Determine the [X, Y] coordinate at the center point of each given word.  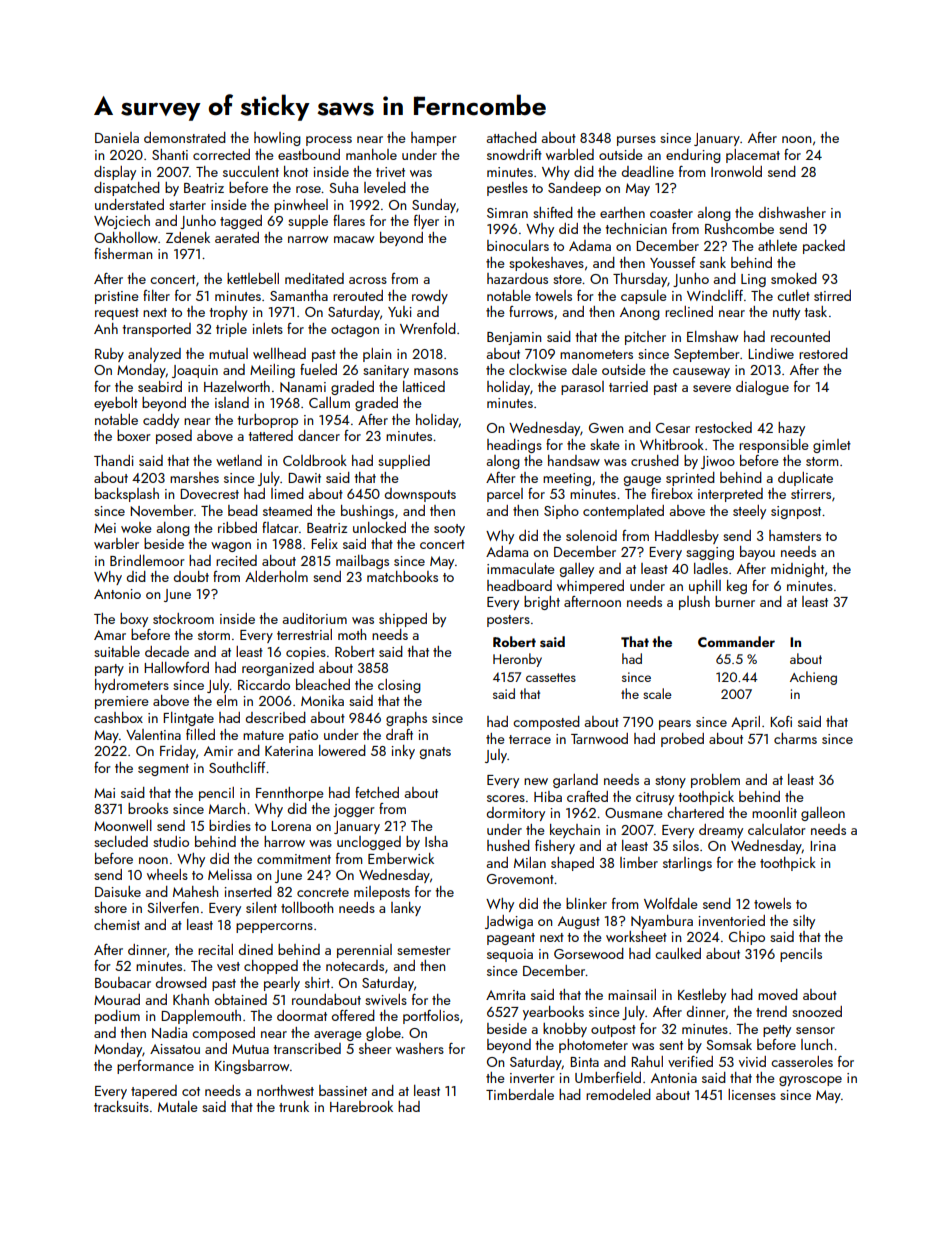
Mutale [178, 1106]
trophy [228, 313]
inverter [532, 1078]
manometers [596, 354]
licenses [752, 1094]
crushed [655, 460]
